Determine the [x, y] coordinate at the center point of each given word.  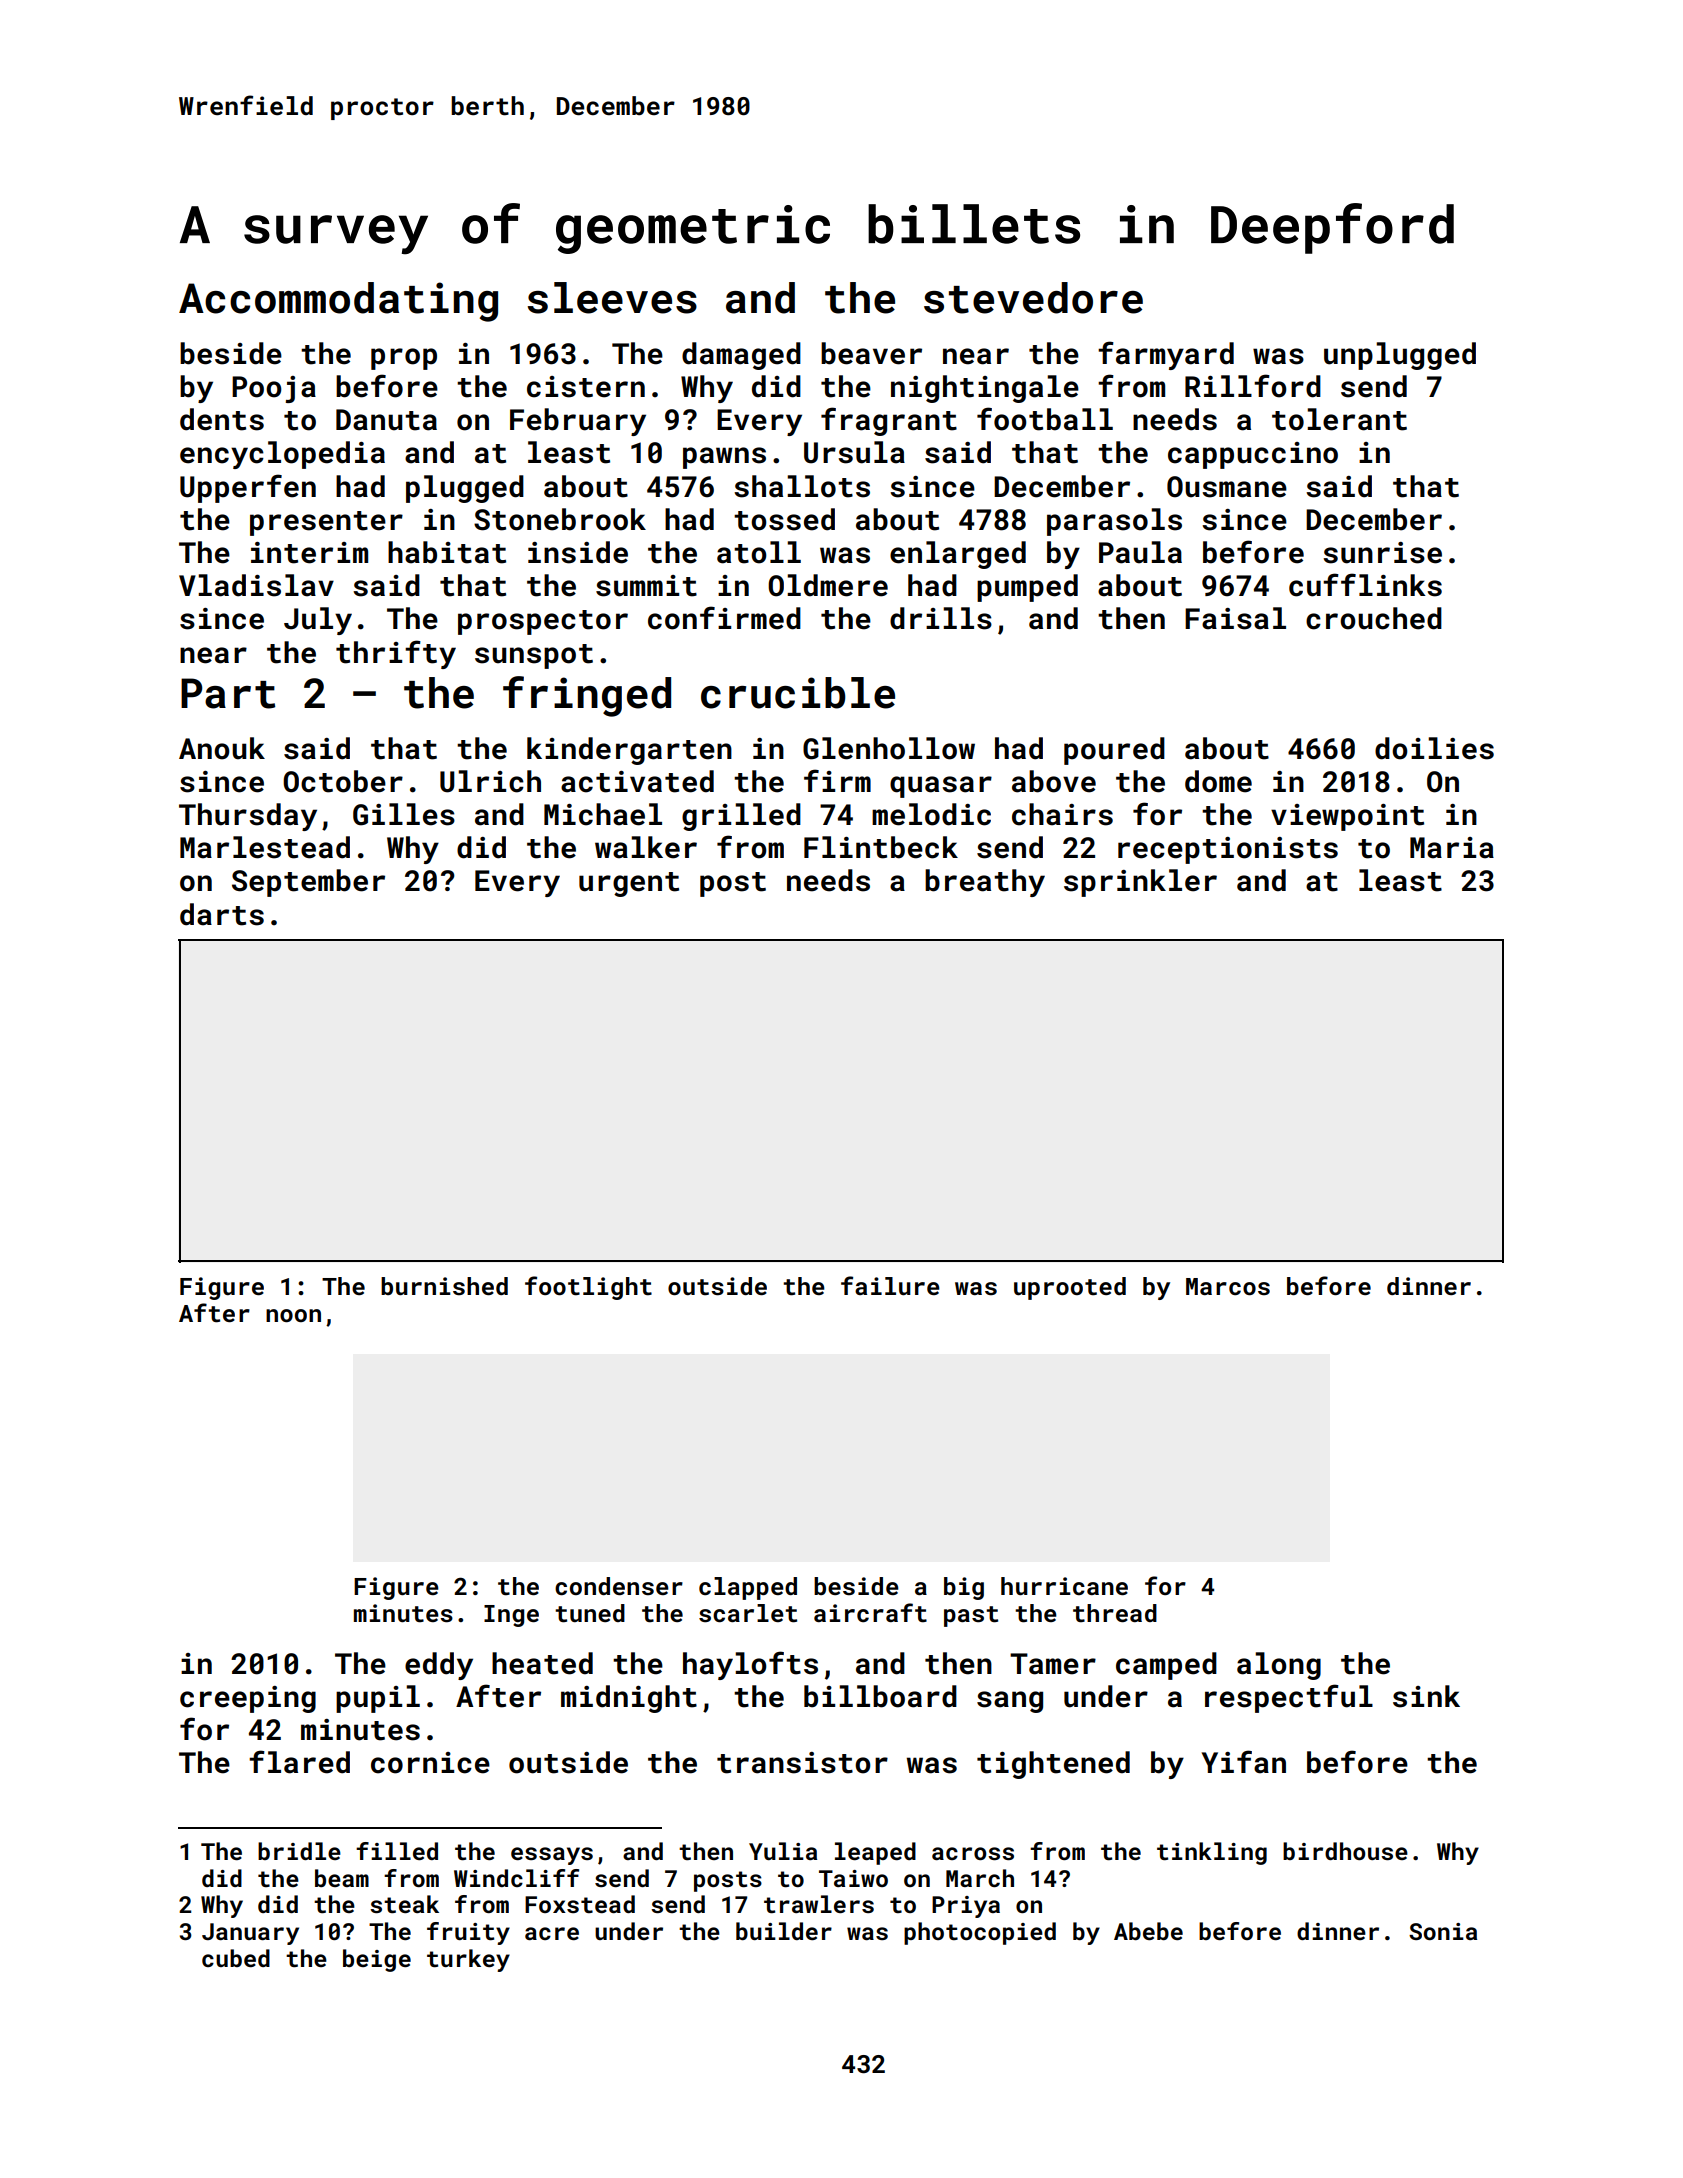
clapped [748, 1588]
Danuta [386, 420]
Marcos [1228, 1287]
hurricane [1064, 1586]
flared [299, 1762]
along [1279, 1666]
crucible [798, 693]
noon [293, 1315]
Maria [1452, 848]
